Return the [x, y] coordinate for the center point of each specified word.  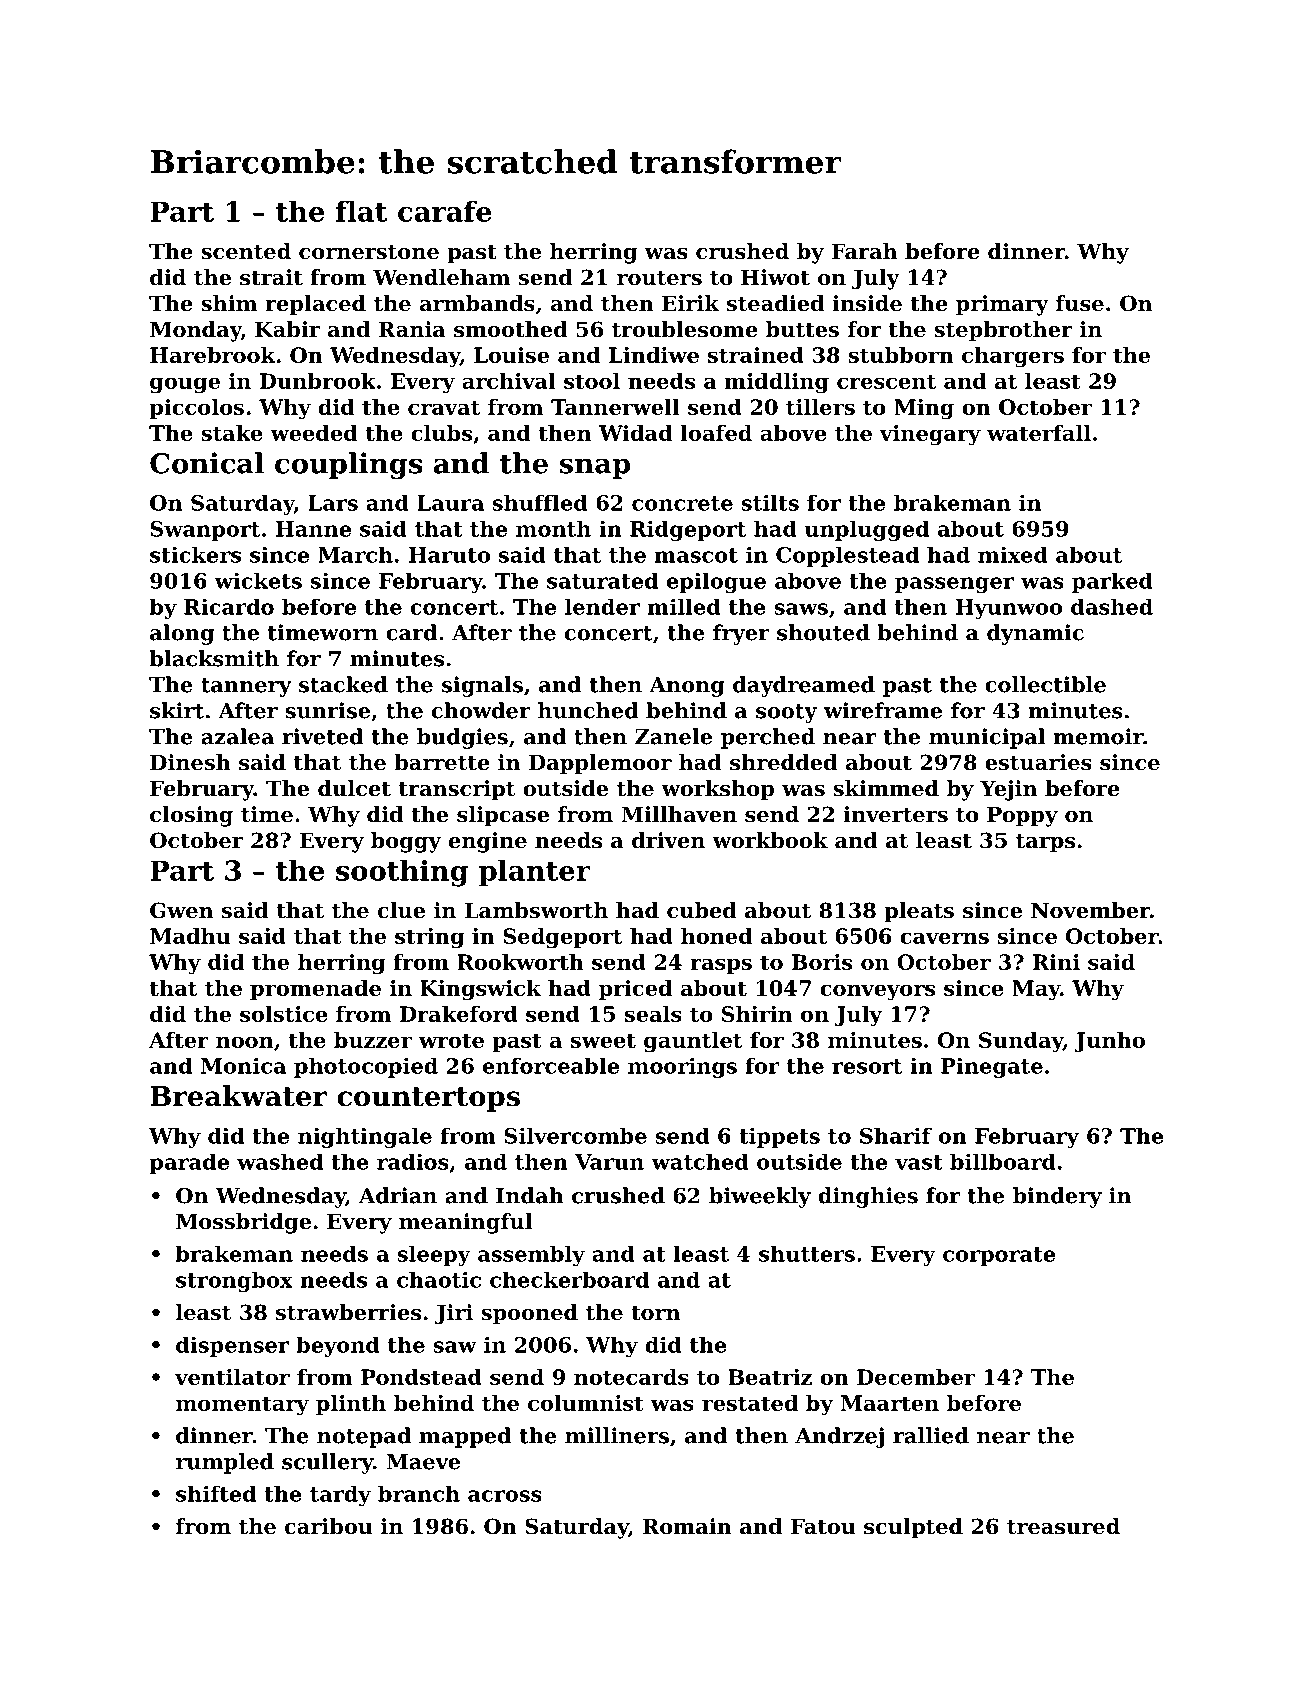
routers [659, 278]
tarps [1045, 843]
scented [246, 251]
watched [700, 1161]
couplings [349, 466]
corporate [999, 1256]
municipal [987, 738]
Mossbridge [243, 1223]
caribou [329, 1526]
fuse [1080, 303]
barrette [442, 762]
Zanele [673, 736]
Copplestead [847, 557]
